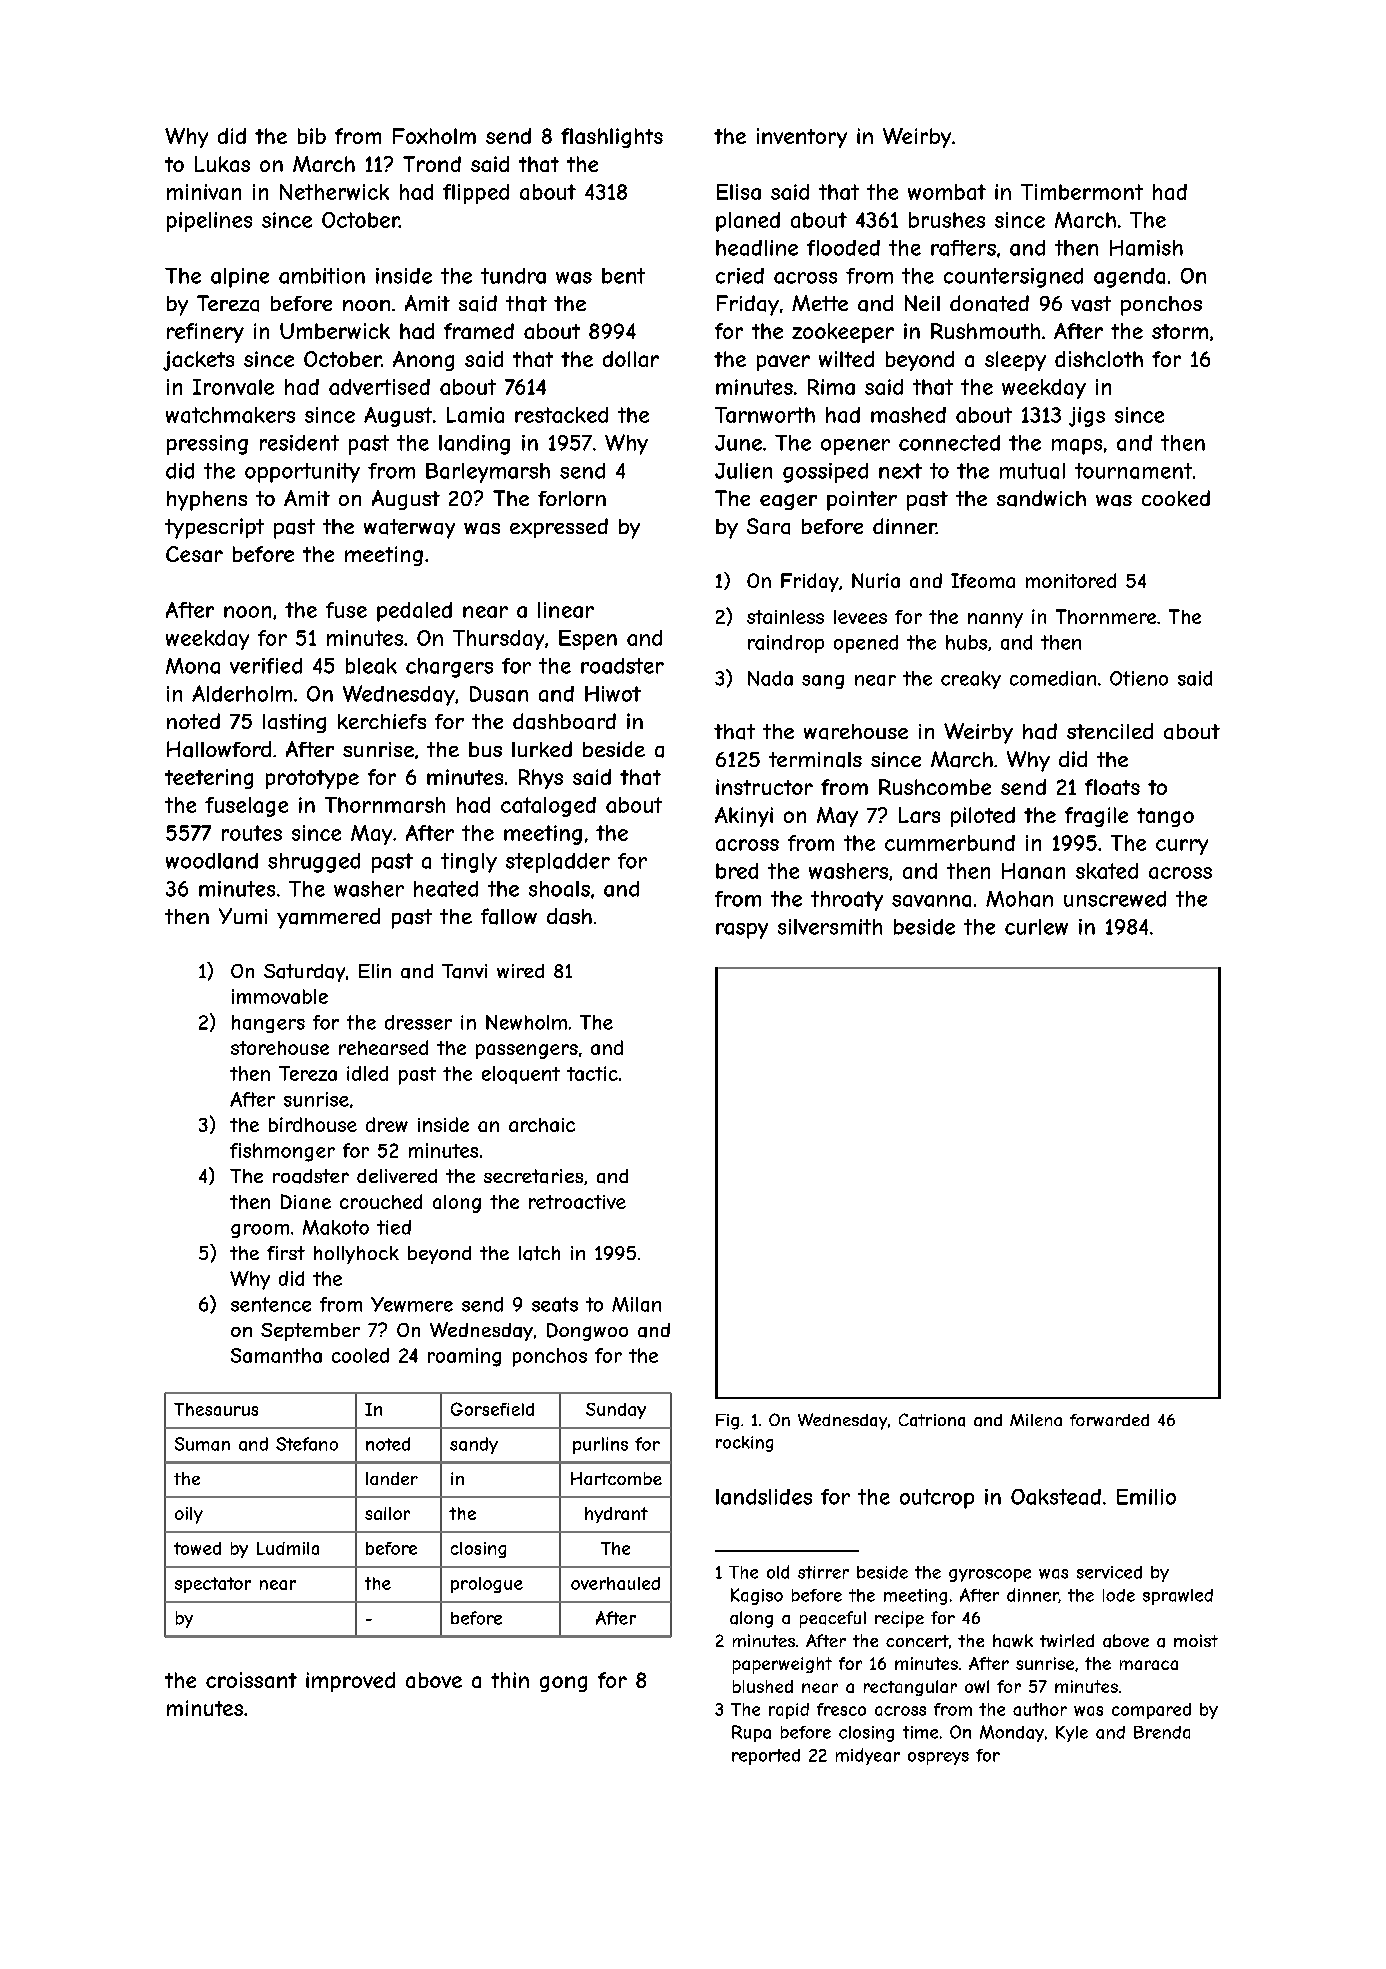  What do you see at coordinates (335, 331) in the document?
I see `Umberwick` at bounding box center [335, 331].
